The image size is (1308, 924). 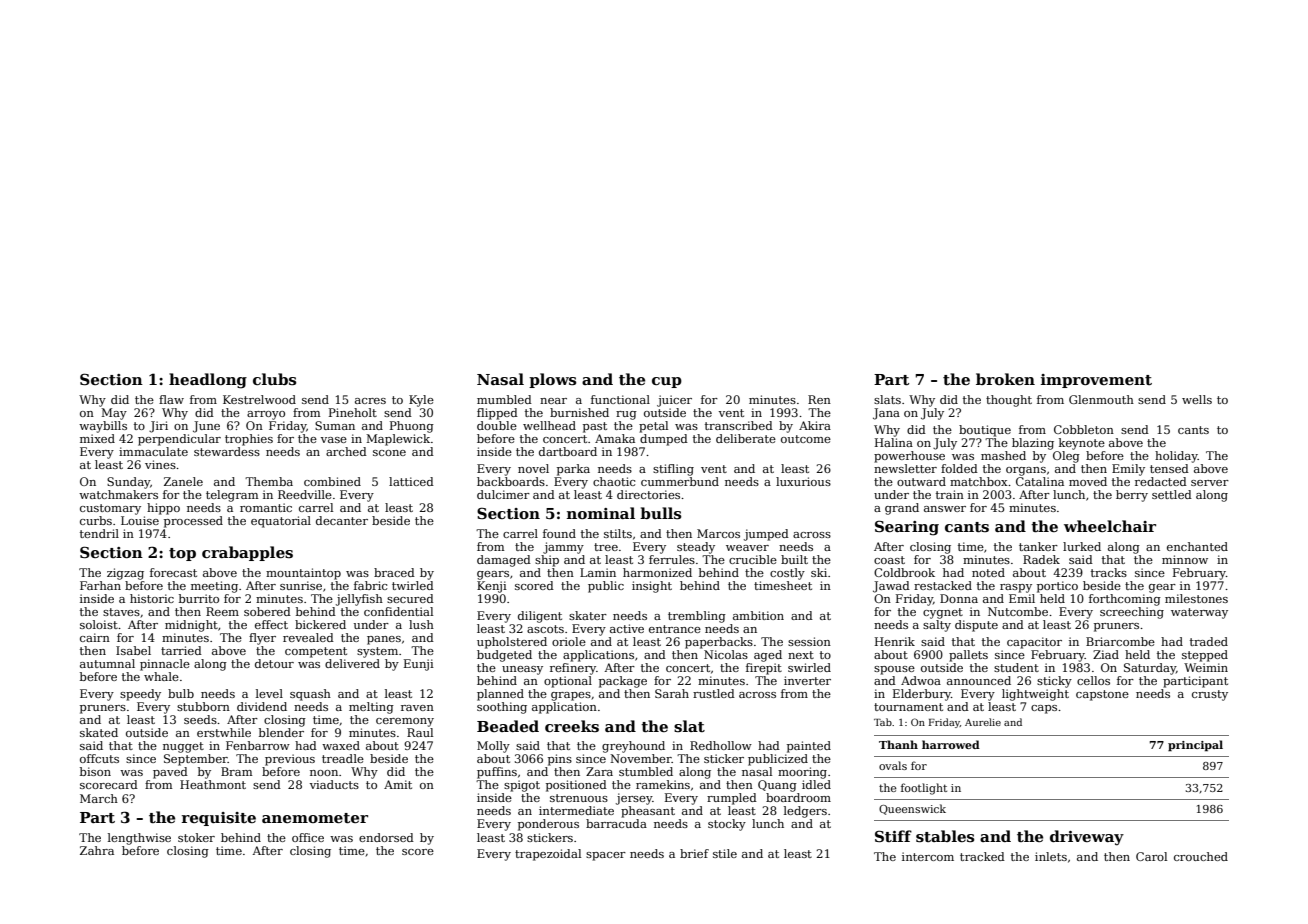 I want to click on Zara, so click(x=599, y=771).
